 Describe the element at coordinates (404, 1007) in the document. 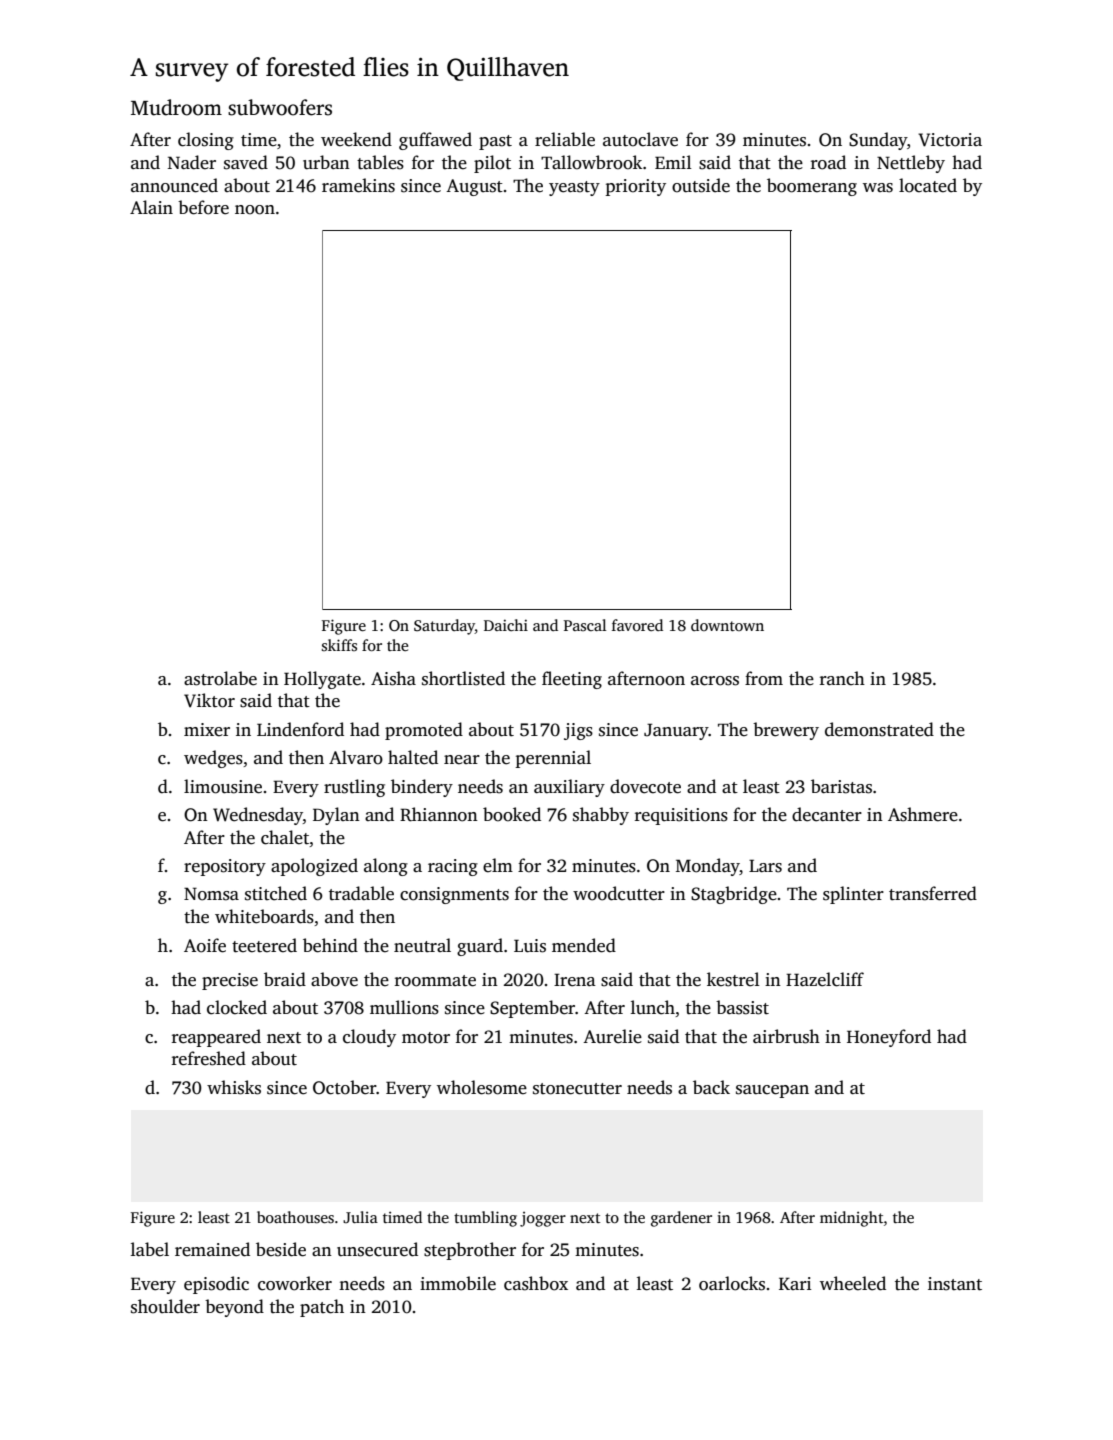

I see `mullions` at that location.
